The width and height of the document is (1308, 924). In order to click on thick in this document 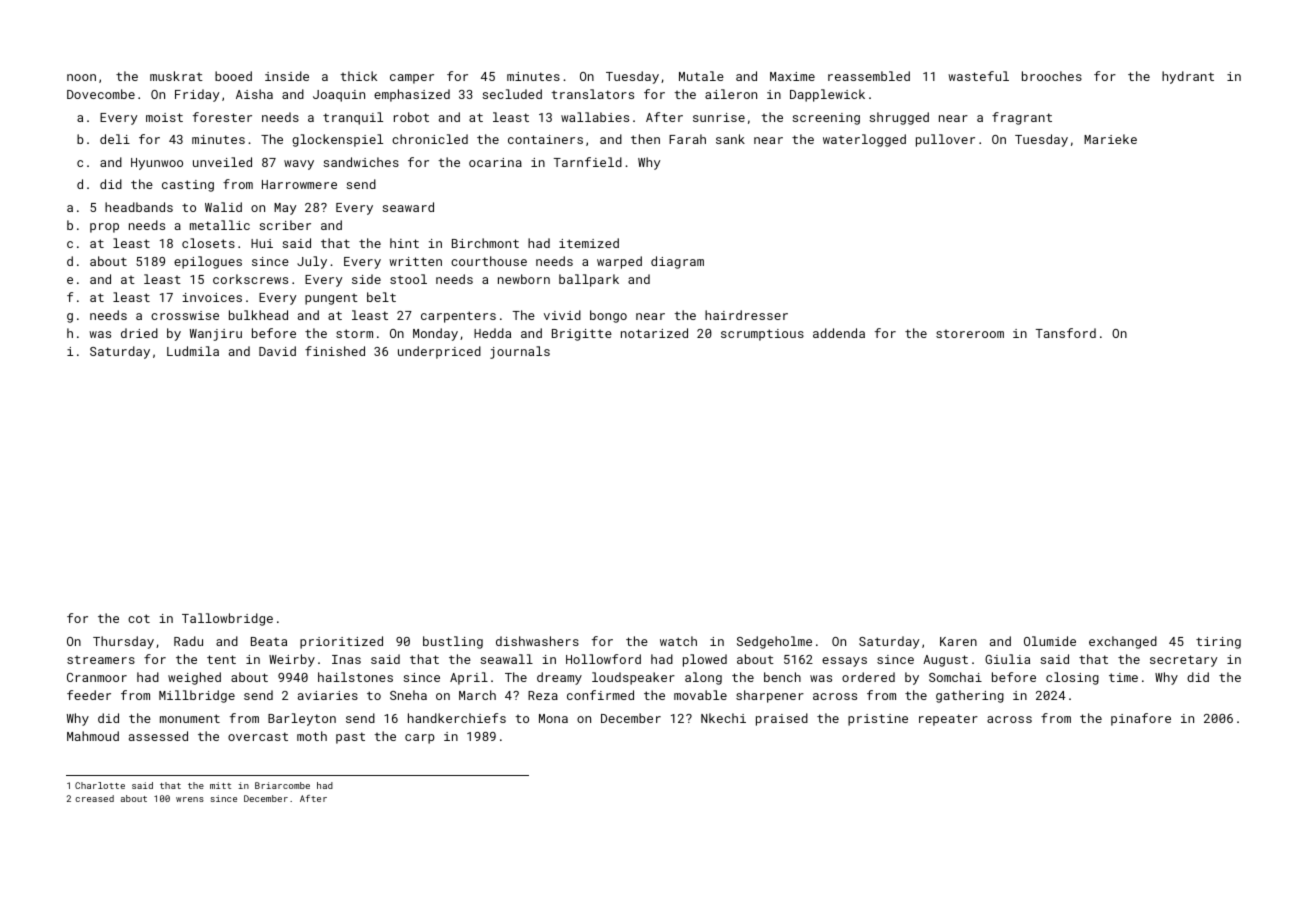, I will do `click(358, 76)`.
